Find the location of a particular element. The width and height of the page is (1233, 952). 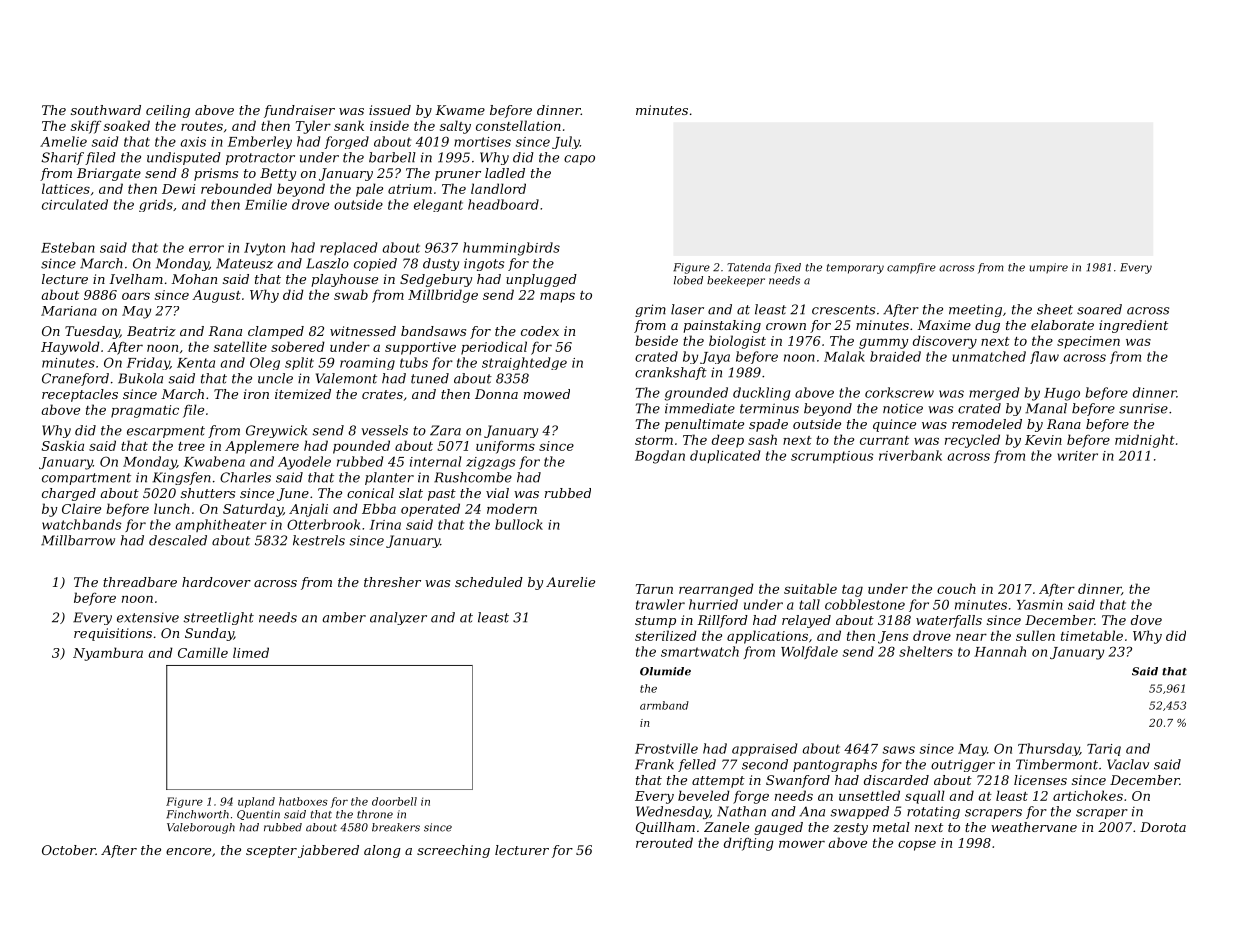

capo is located at coordinates (579, 160).
